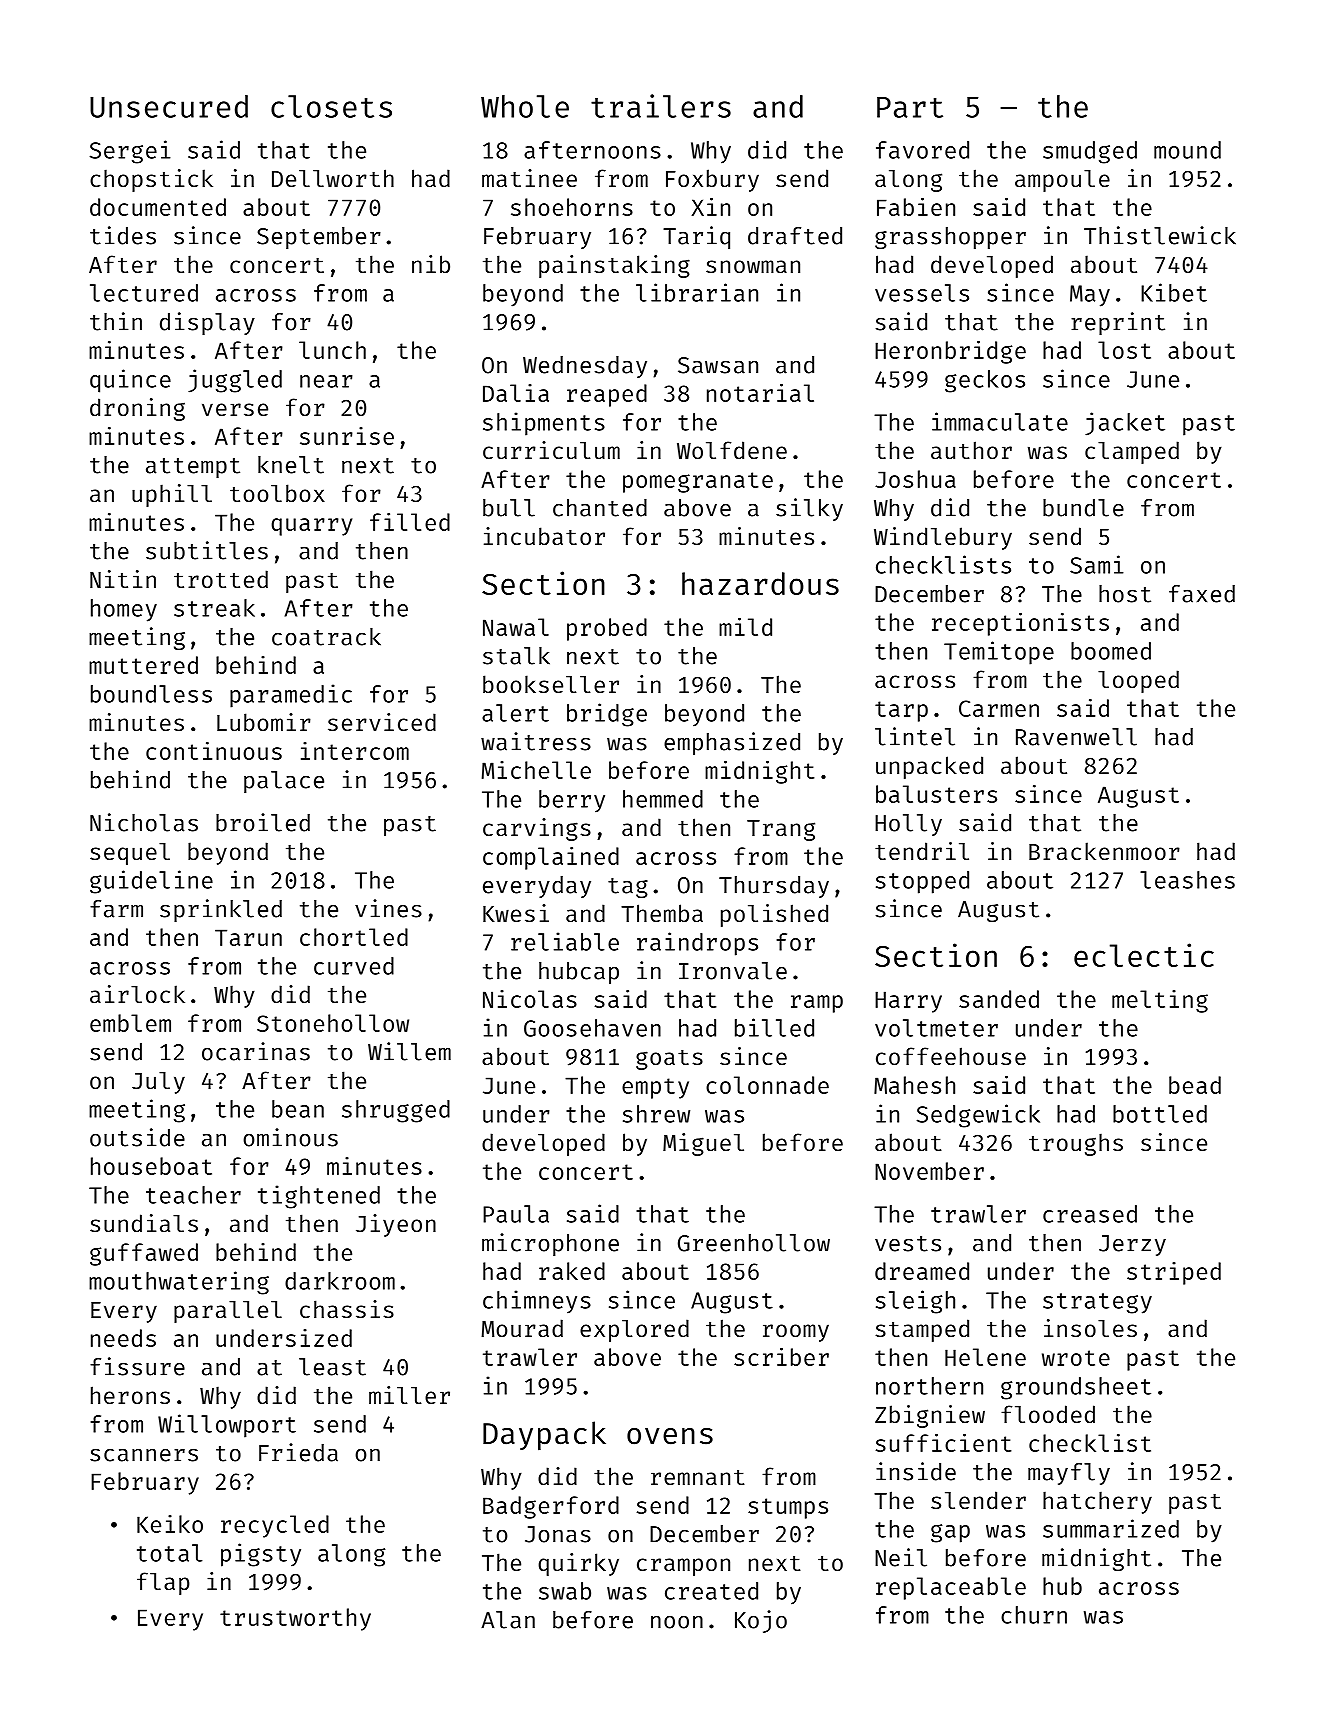  Describe the element at coordinates (950, 238) in the page. I see `grasshopper` at that location.
